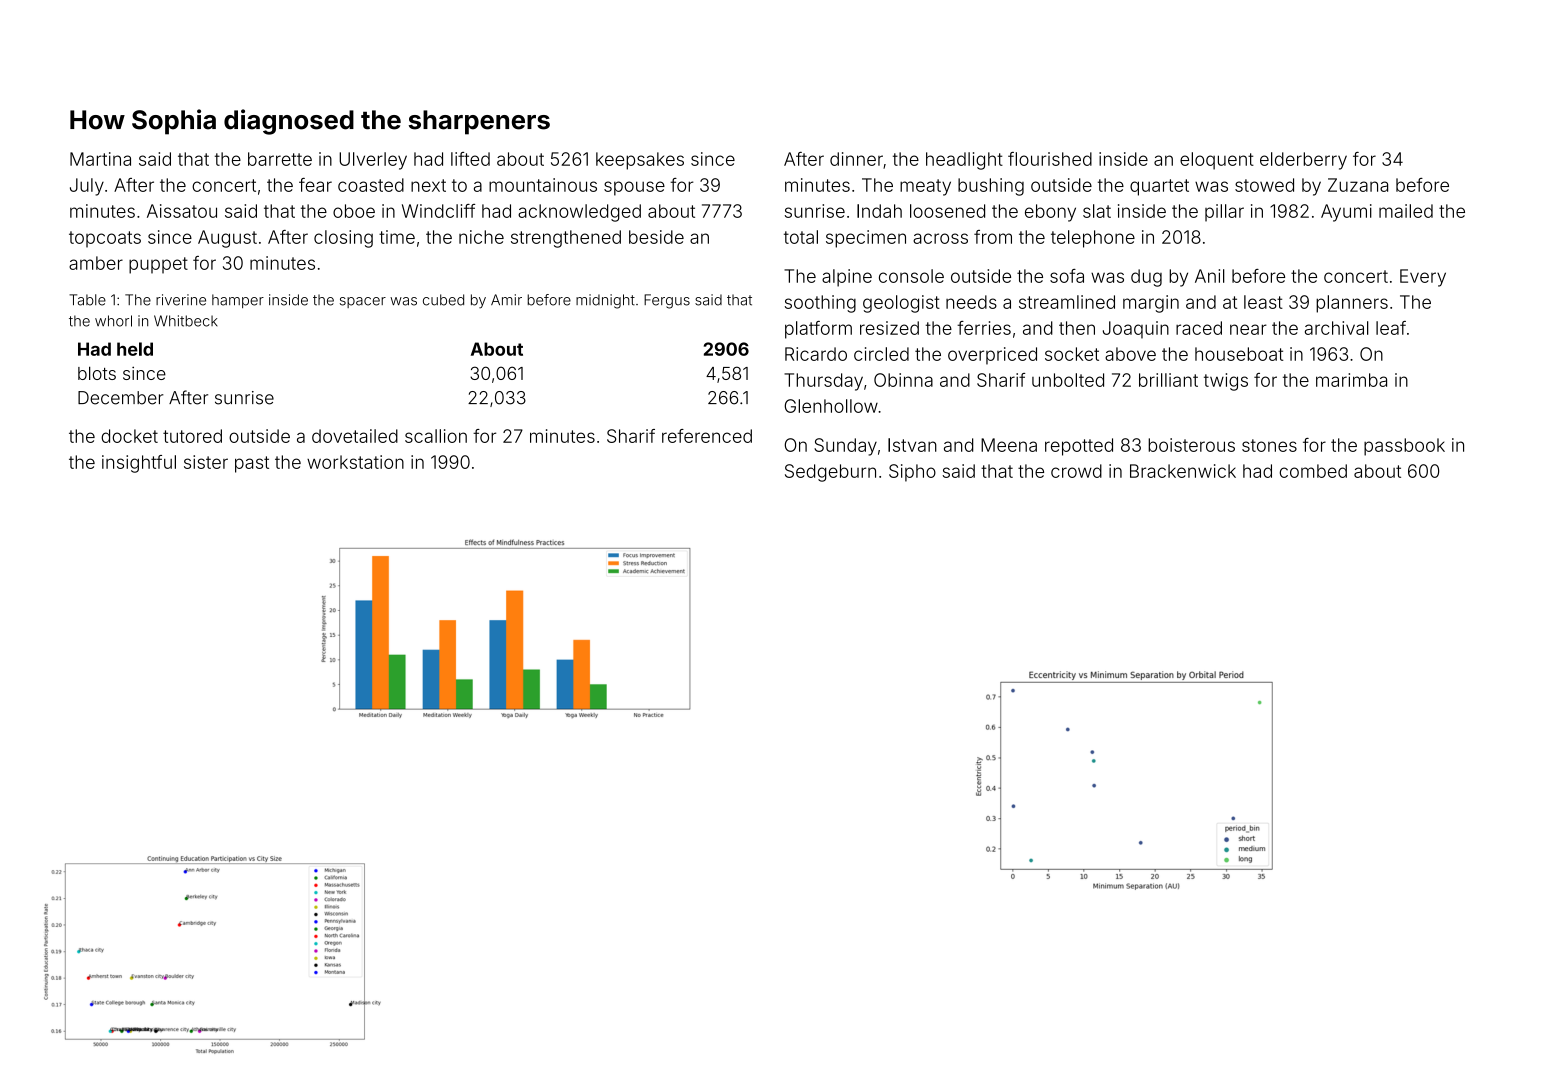 The height and width of the screenshot is (1090, 1541). I want to click on fear, so click(315, 185).
